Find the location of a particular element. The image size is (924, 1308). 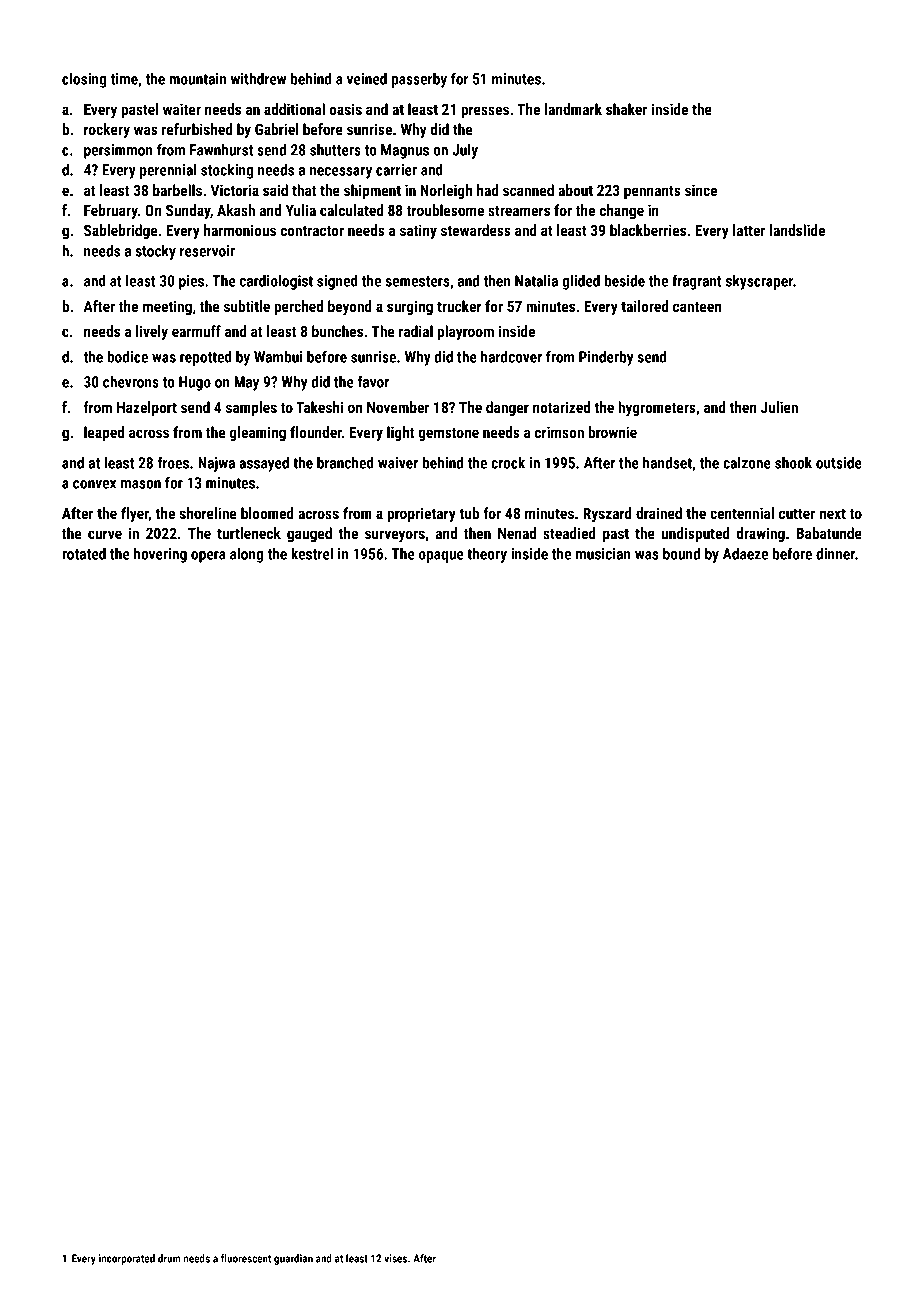

Adaeze is located at coordinates (745, 554).
